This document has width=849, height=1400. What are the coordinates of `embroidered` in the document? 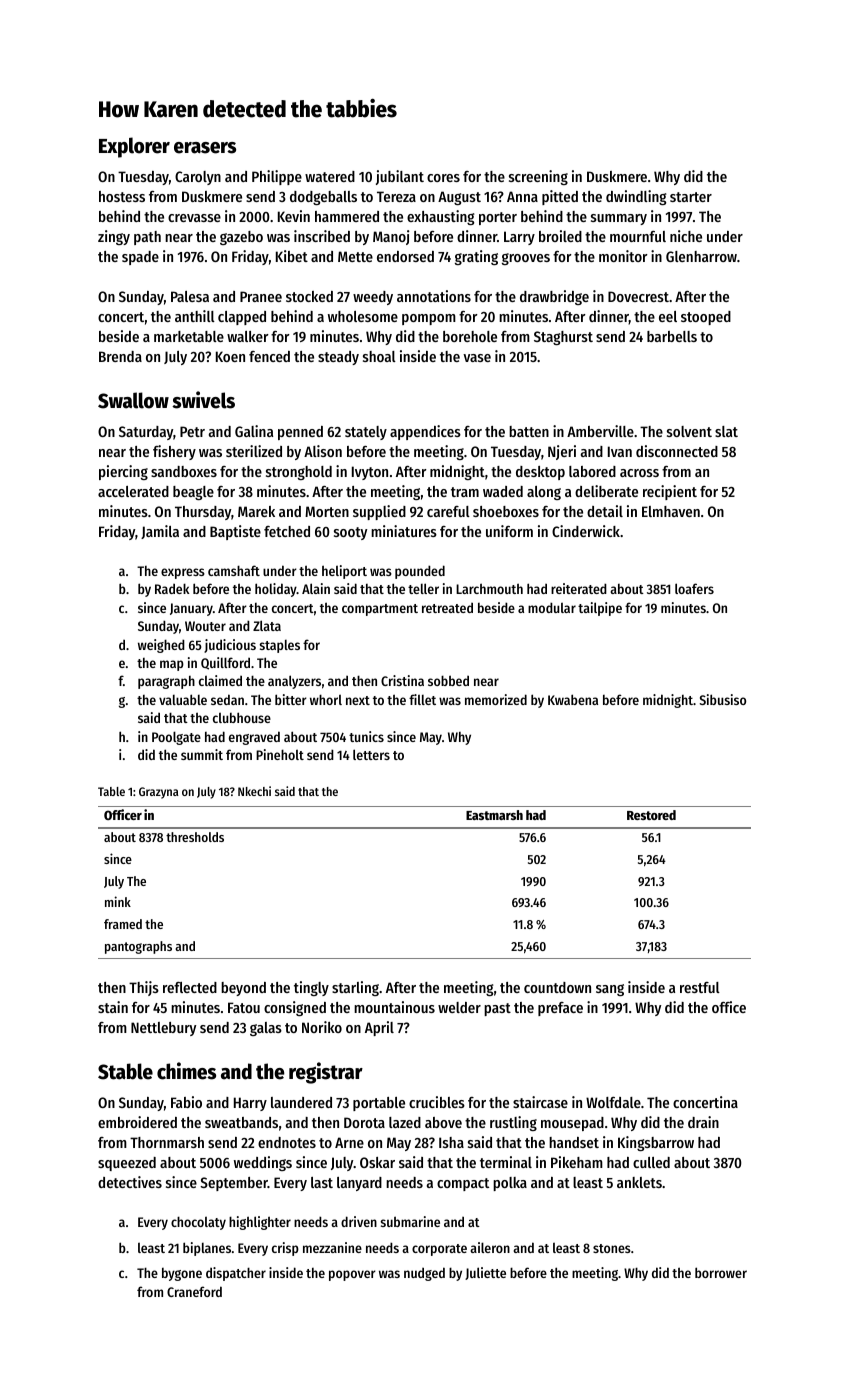 It's located at (137, 1122).
